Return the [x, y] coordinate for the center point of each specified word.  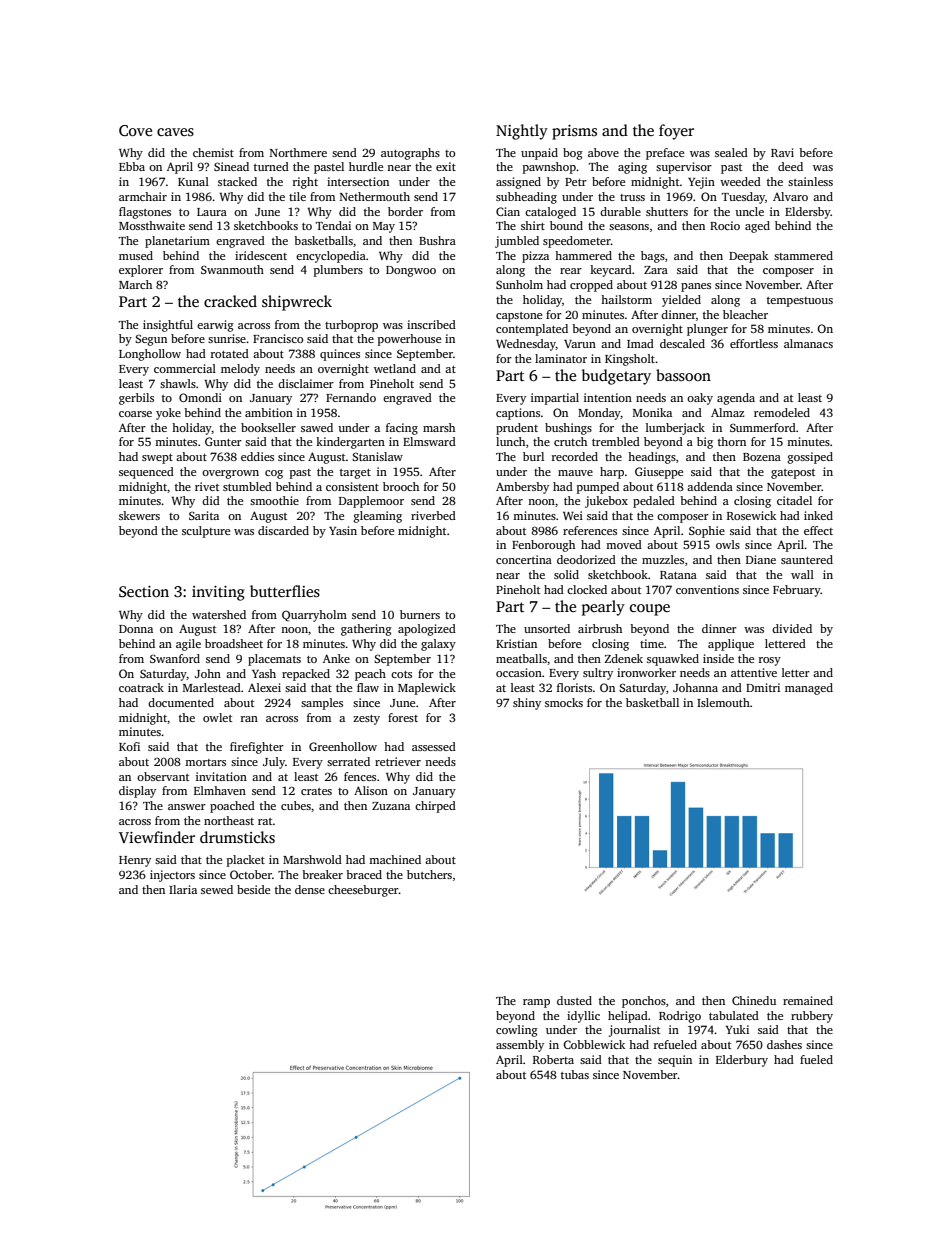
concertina [524, 559]
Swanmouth [232, 269]
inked [818, 515]
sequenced [146, 473]
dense [310, 889]
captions [518, 414]
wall [802, 574]
